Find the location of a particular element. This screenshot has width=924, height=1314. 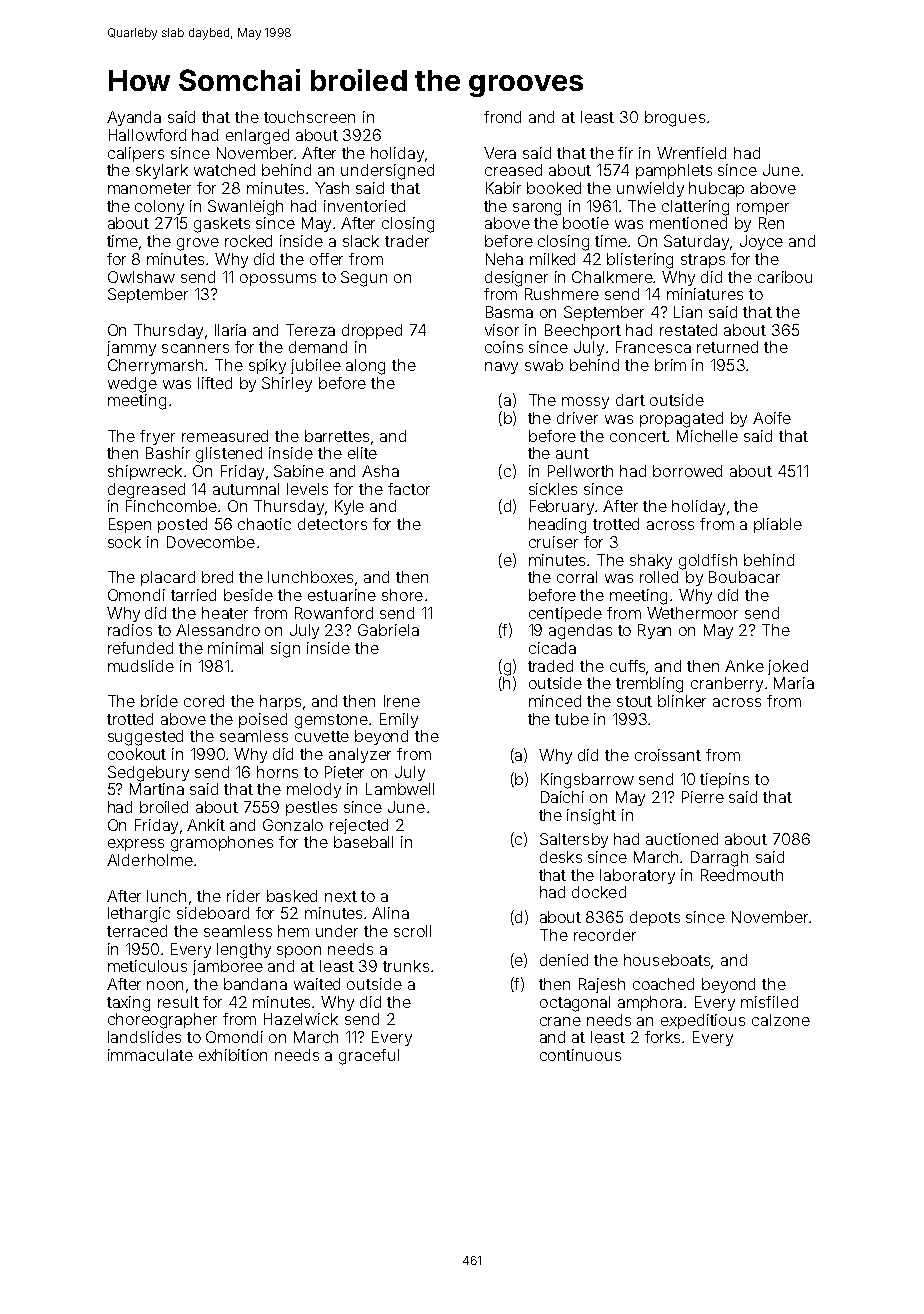

radios is located at coordinates (130, 630).
